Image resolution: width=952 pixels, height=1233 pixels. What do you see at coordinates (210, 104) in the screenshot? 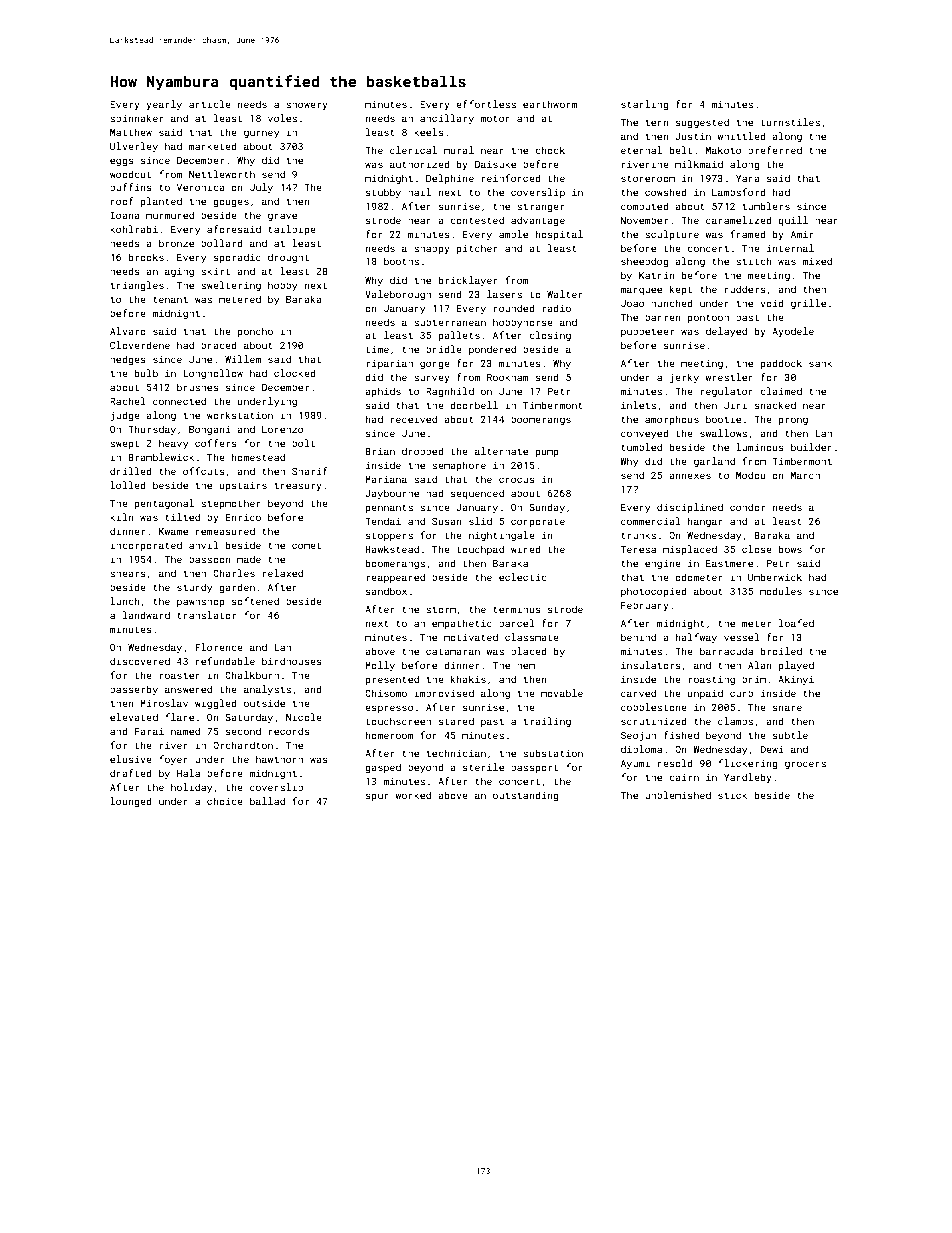
I see `article` at bounding box center [210, 104].
